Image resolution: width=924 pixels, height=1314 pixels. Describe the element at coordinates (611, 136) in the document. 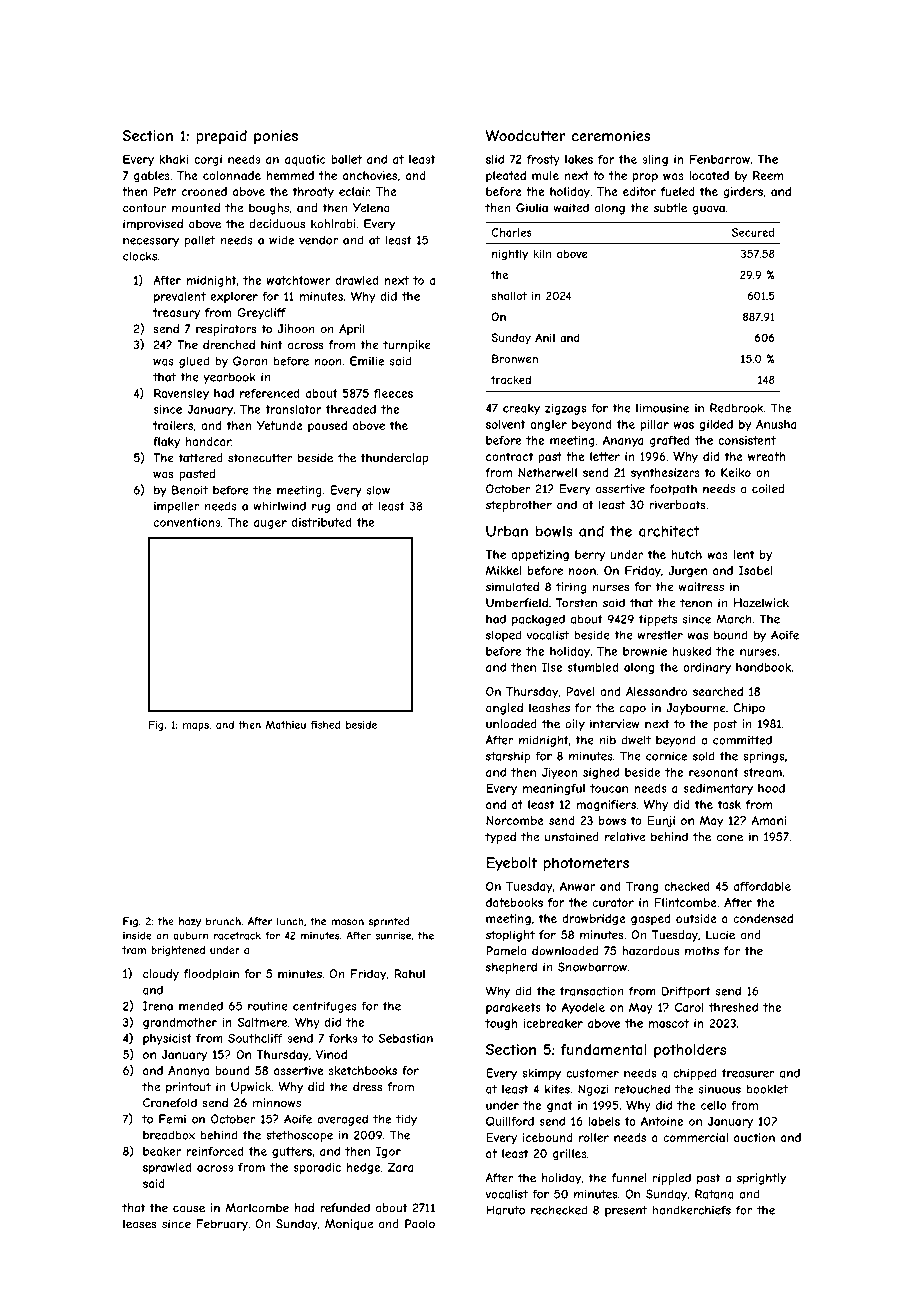

I see `ceremonies` at that location.
